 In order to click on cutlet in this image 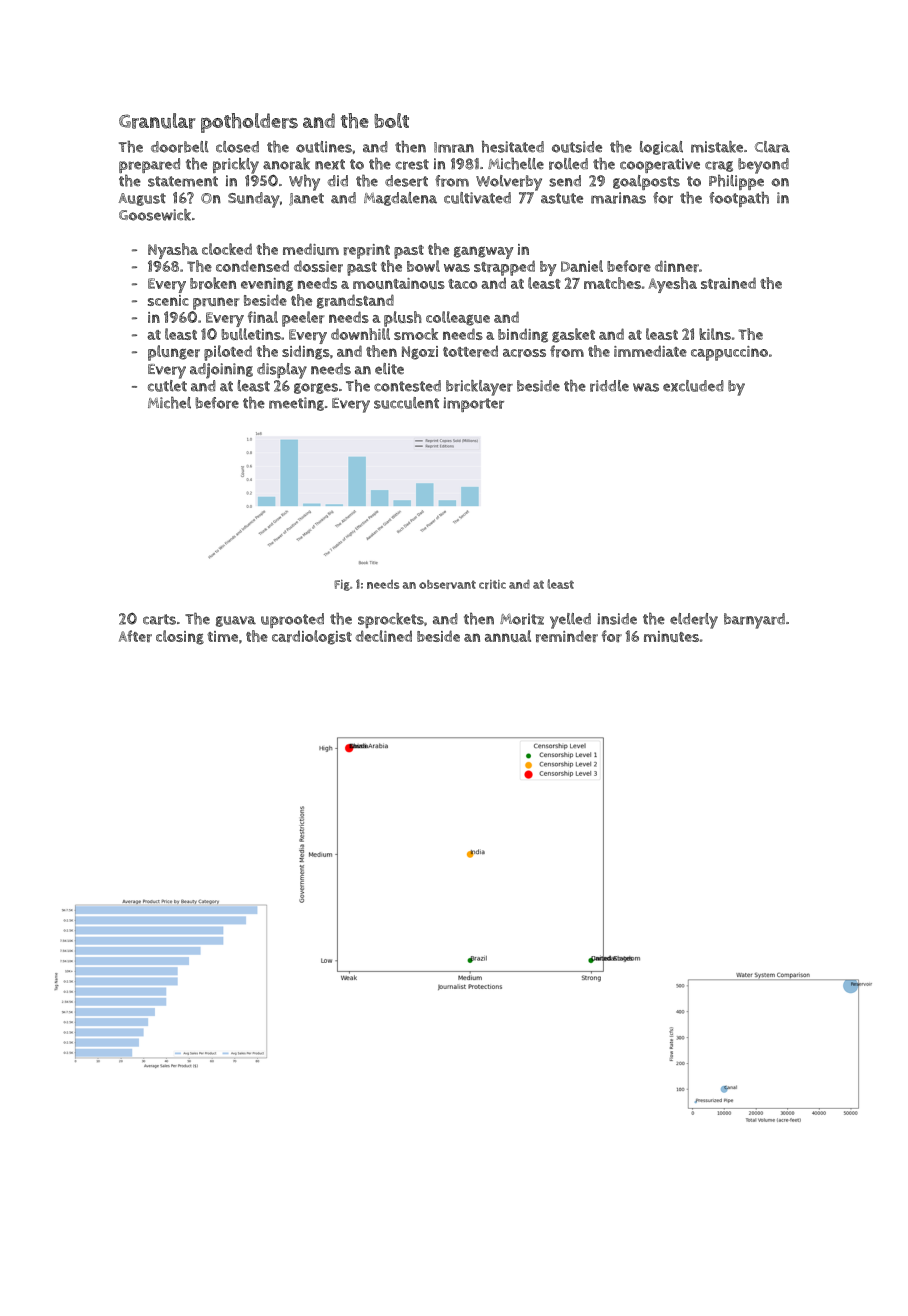, I will do `click(167, 386)`.
